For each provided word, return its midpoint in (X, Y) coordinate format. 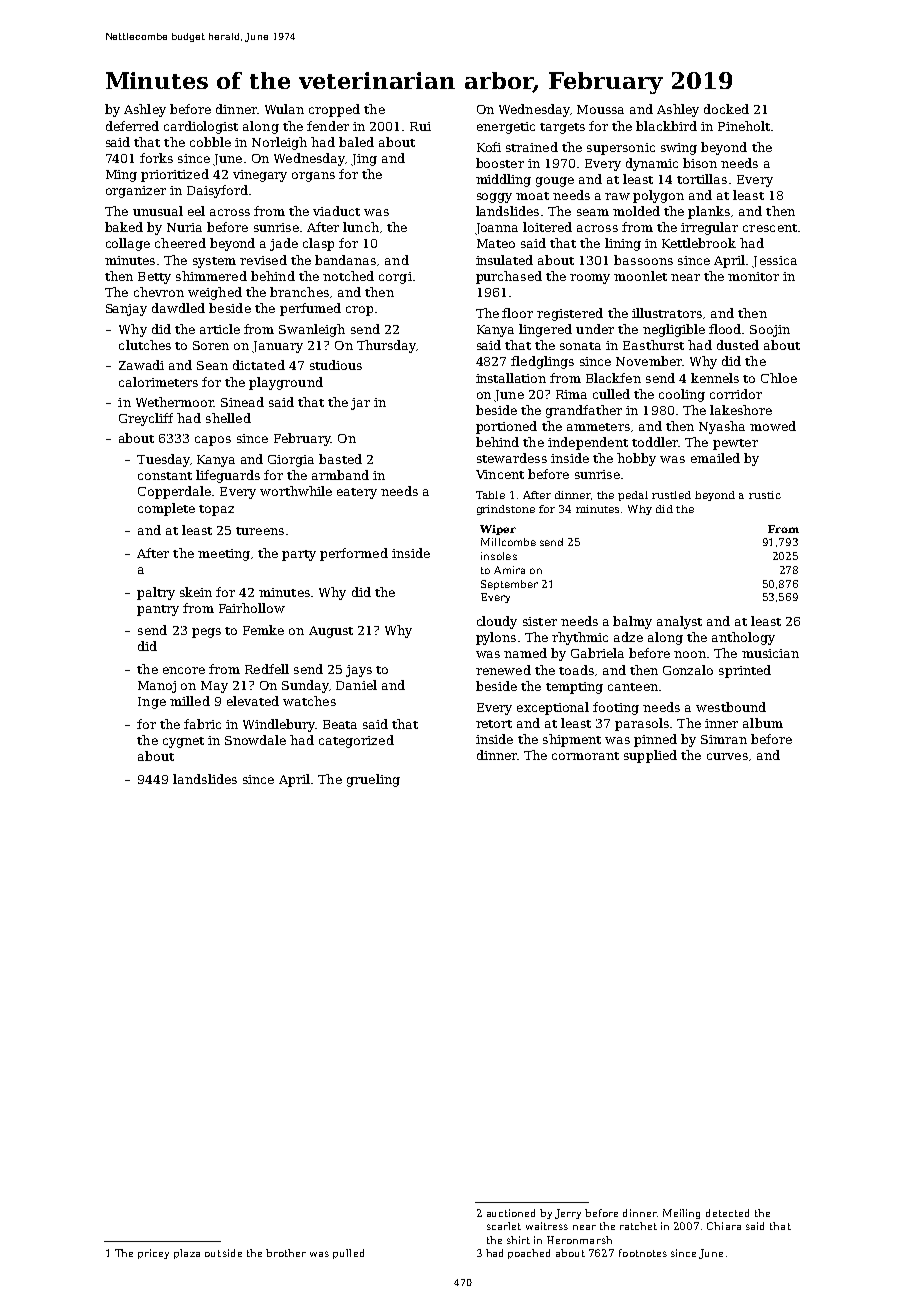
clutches (145, 345)
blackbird (666, 126)
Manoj (157, 687)
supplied (650, 756)
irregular (709, 228)
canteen (633, 687)
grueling (373, 780)
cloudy (497, 622)
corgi (395, 278)
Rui (420, 126)
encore (184, 670)
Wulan (284, 109)
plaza (187, 1254)
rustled (671, 495)
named (525, 653)
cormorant (585, 756)
